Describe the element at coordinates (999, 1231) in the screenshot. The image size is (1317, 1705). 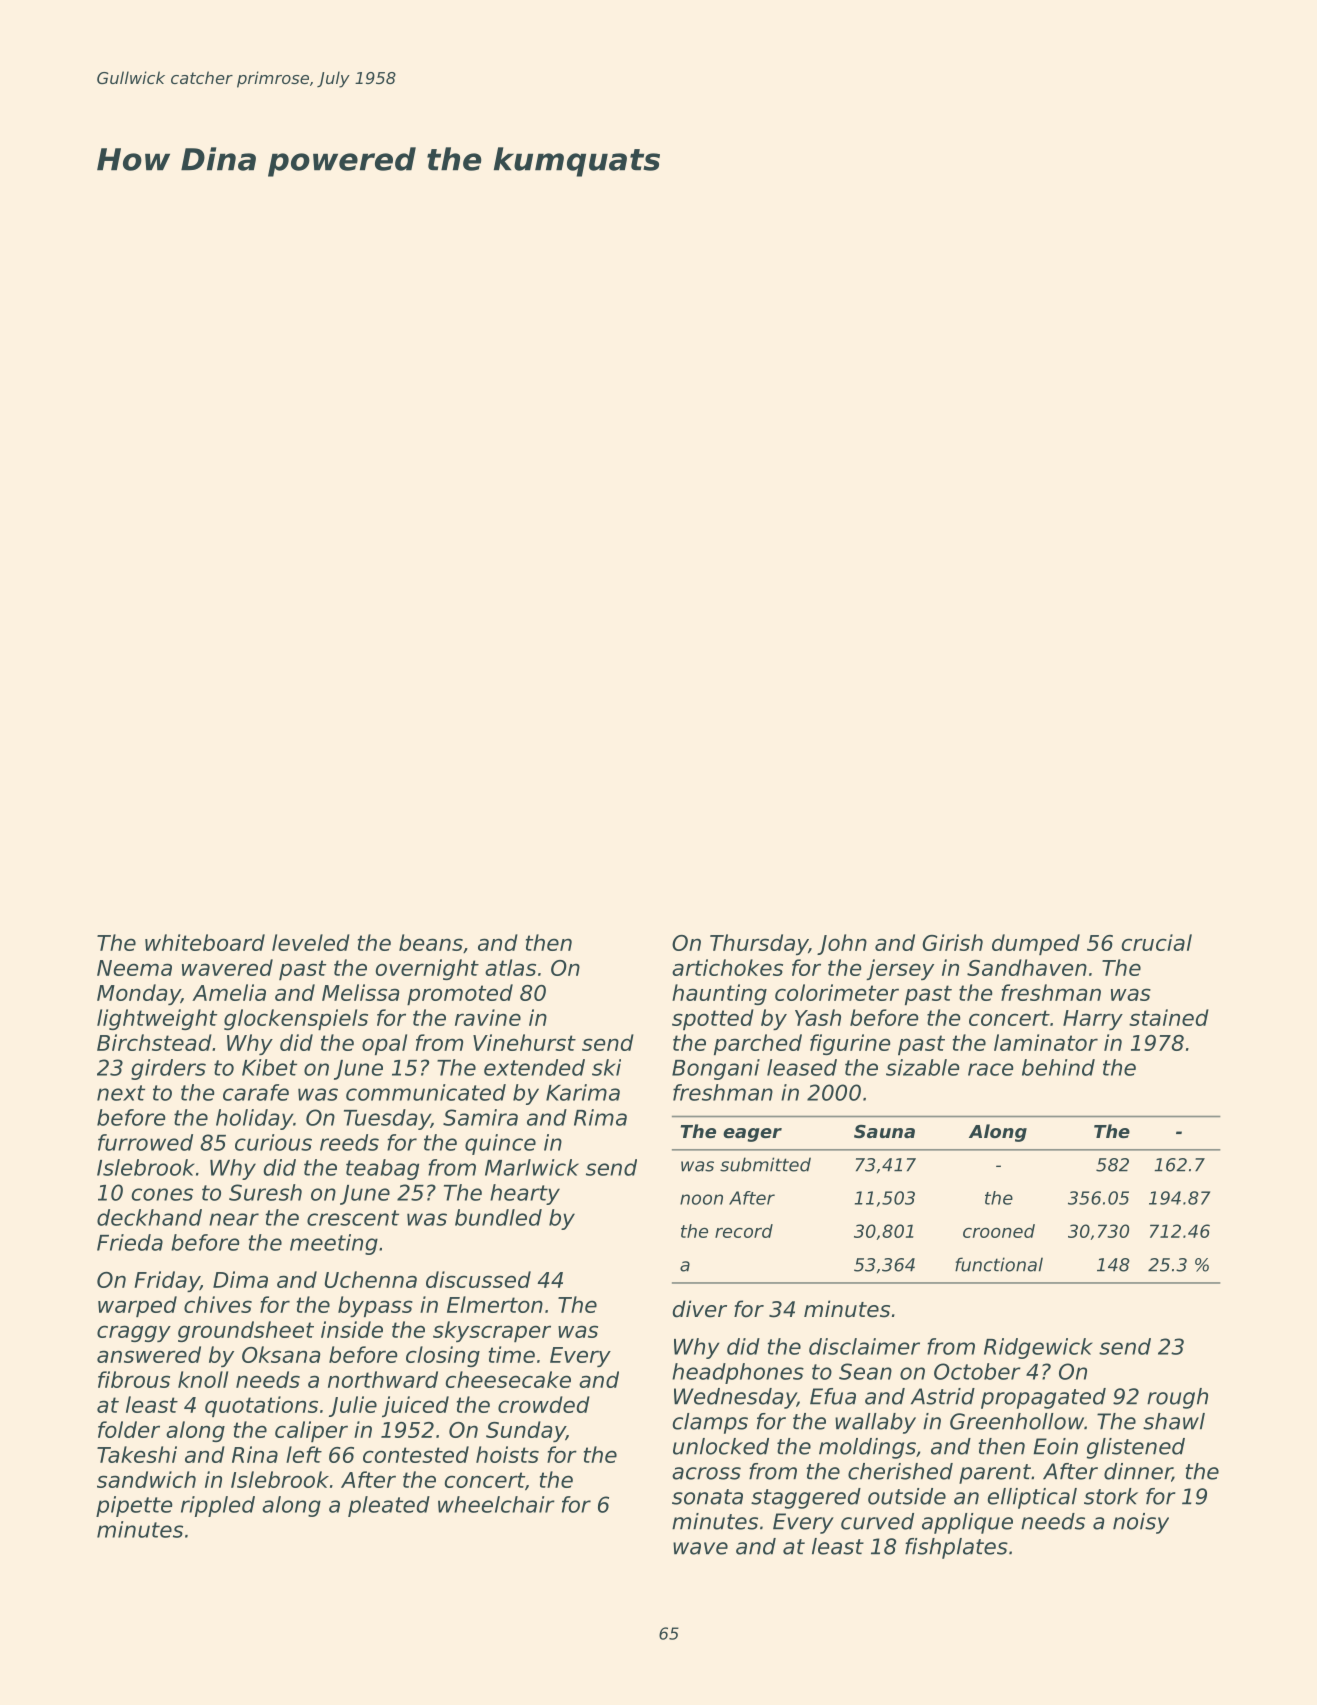
I see `crooned` at that location.
